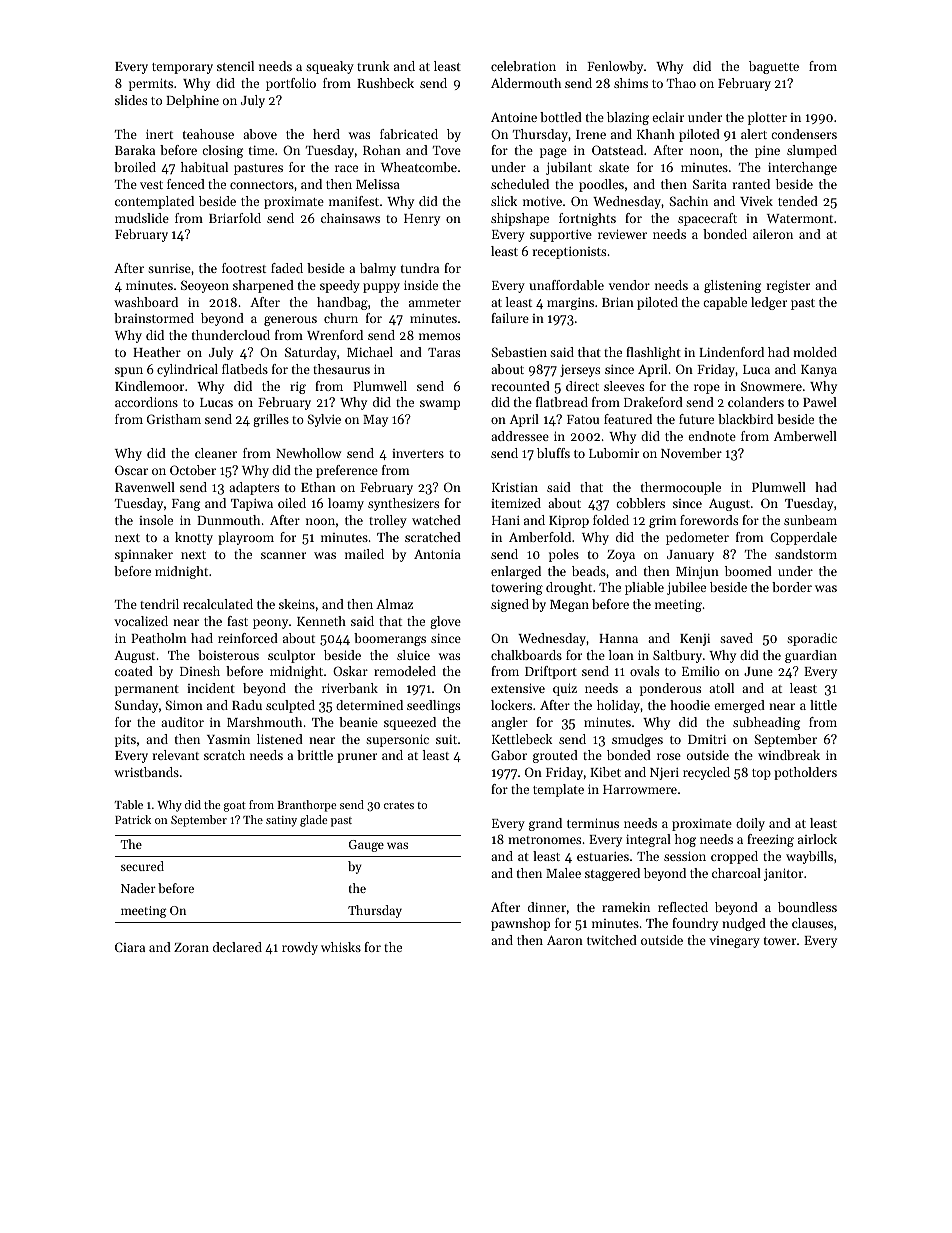 Image resolution: width=952 pixels, height=1233 pixels. What do you see at coordinates (300, 948) in the screenshot?
I see `rowdy` at bounding box center [300, 948].
